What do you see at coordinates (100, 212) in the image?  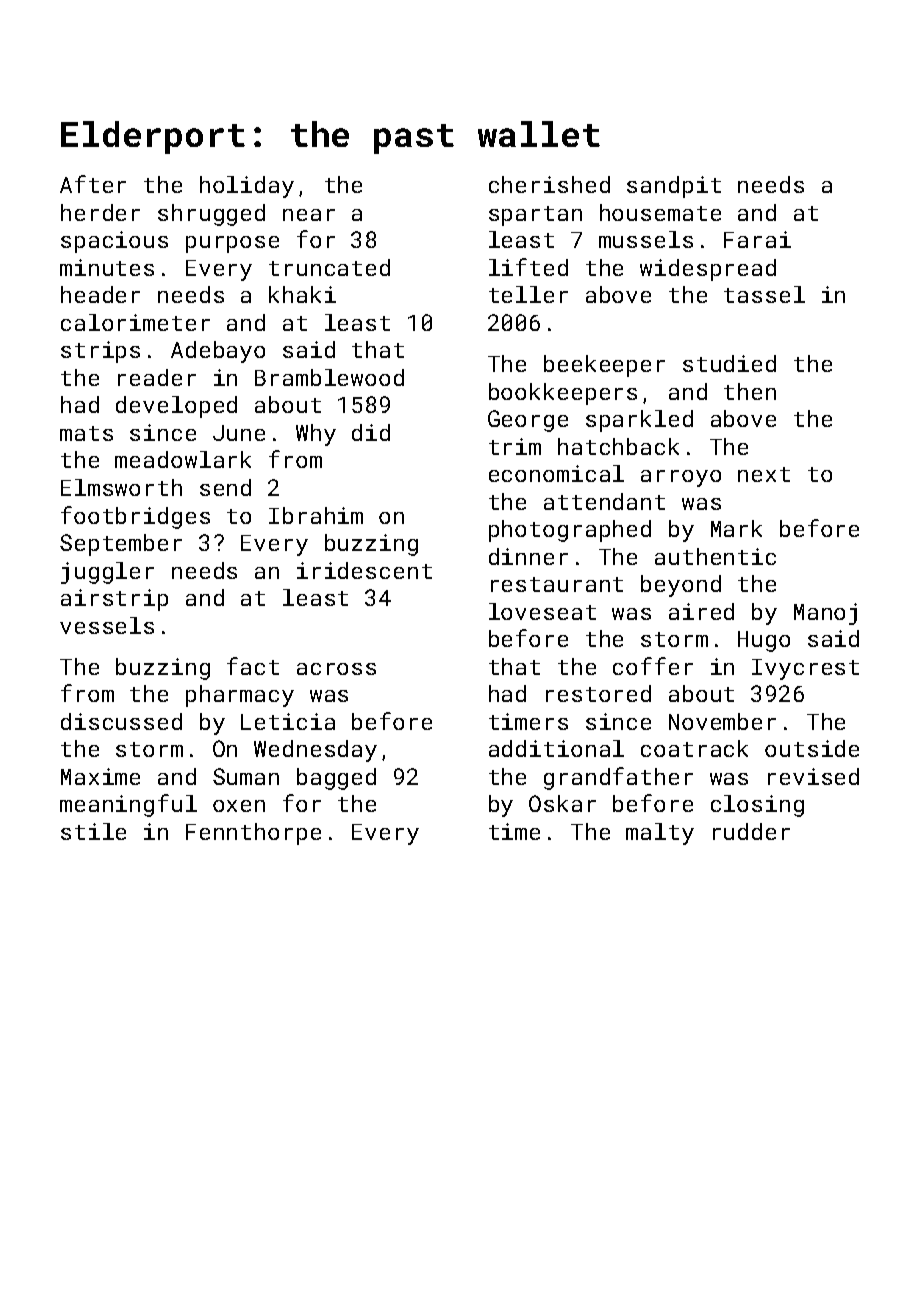 I see `herder` at bounding box center [100, 212].
